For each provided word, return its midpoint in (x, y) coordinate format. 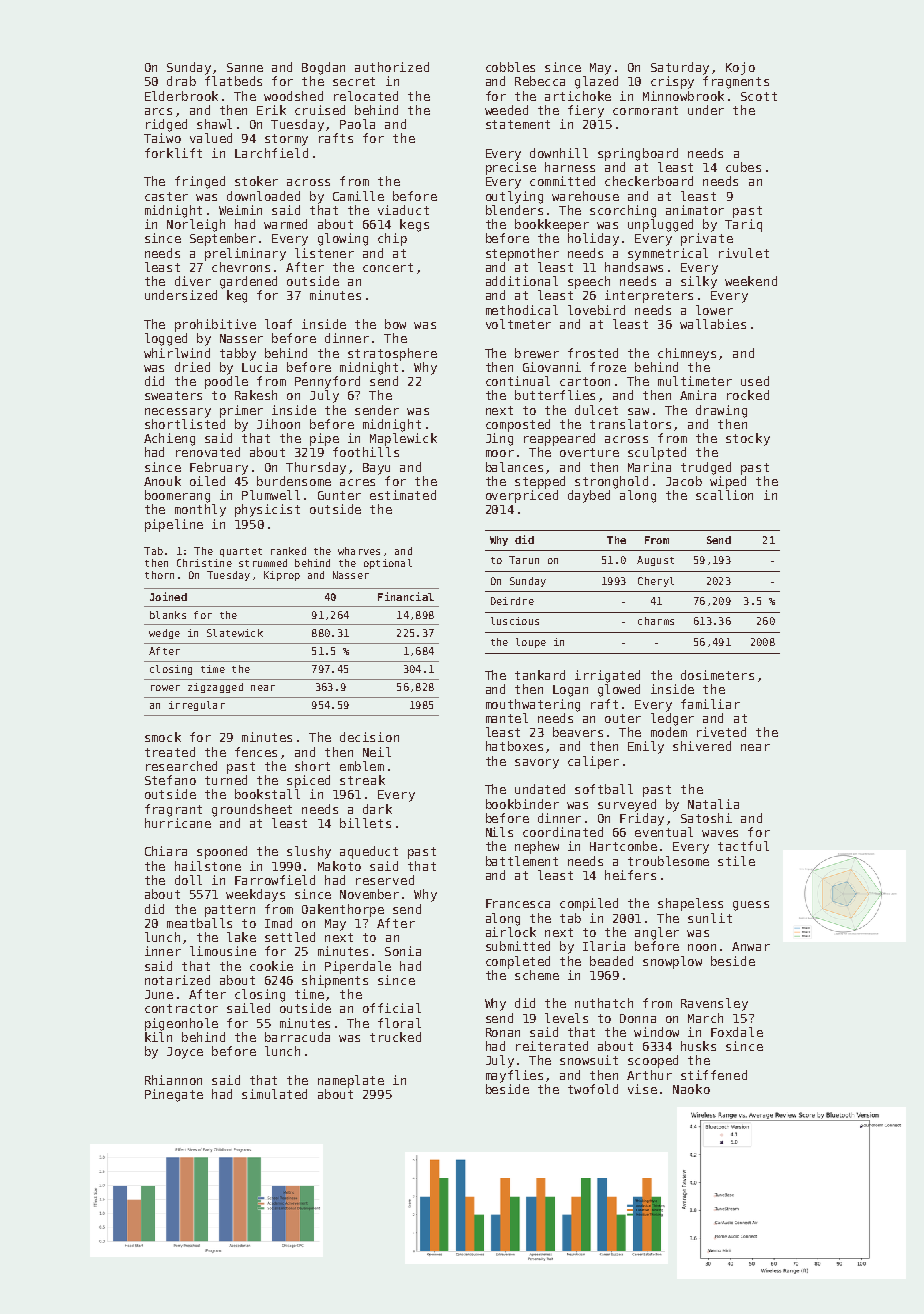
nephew (537, 847)
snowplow (672, 962)
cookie (271, 966)
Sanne (245, 67)
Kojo (740, 68)
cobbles (510, 67)
